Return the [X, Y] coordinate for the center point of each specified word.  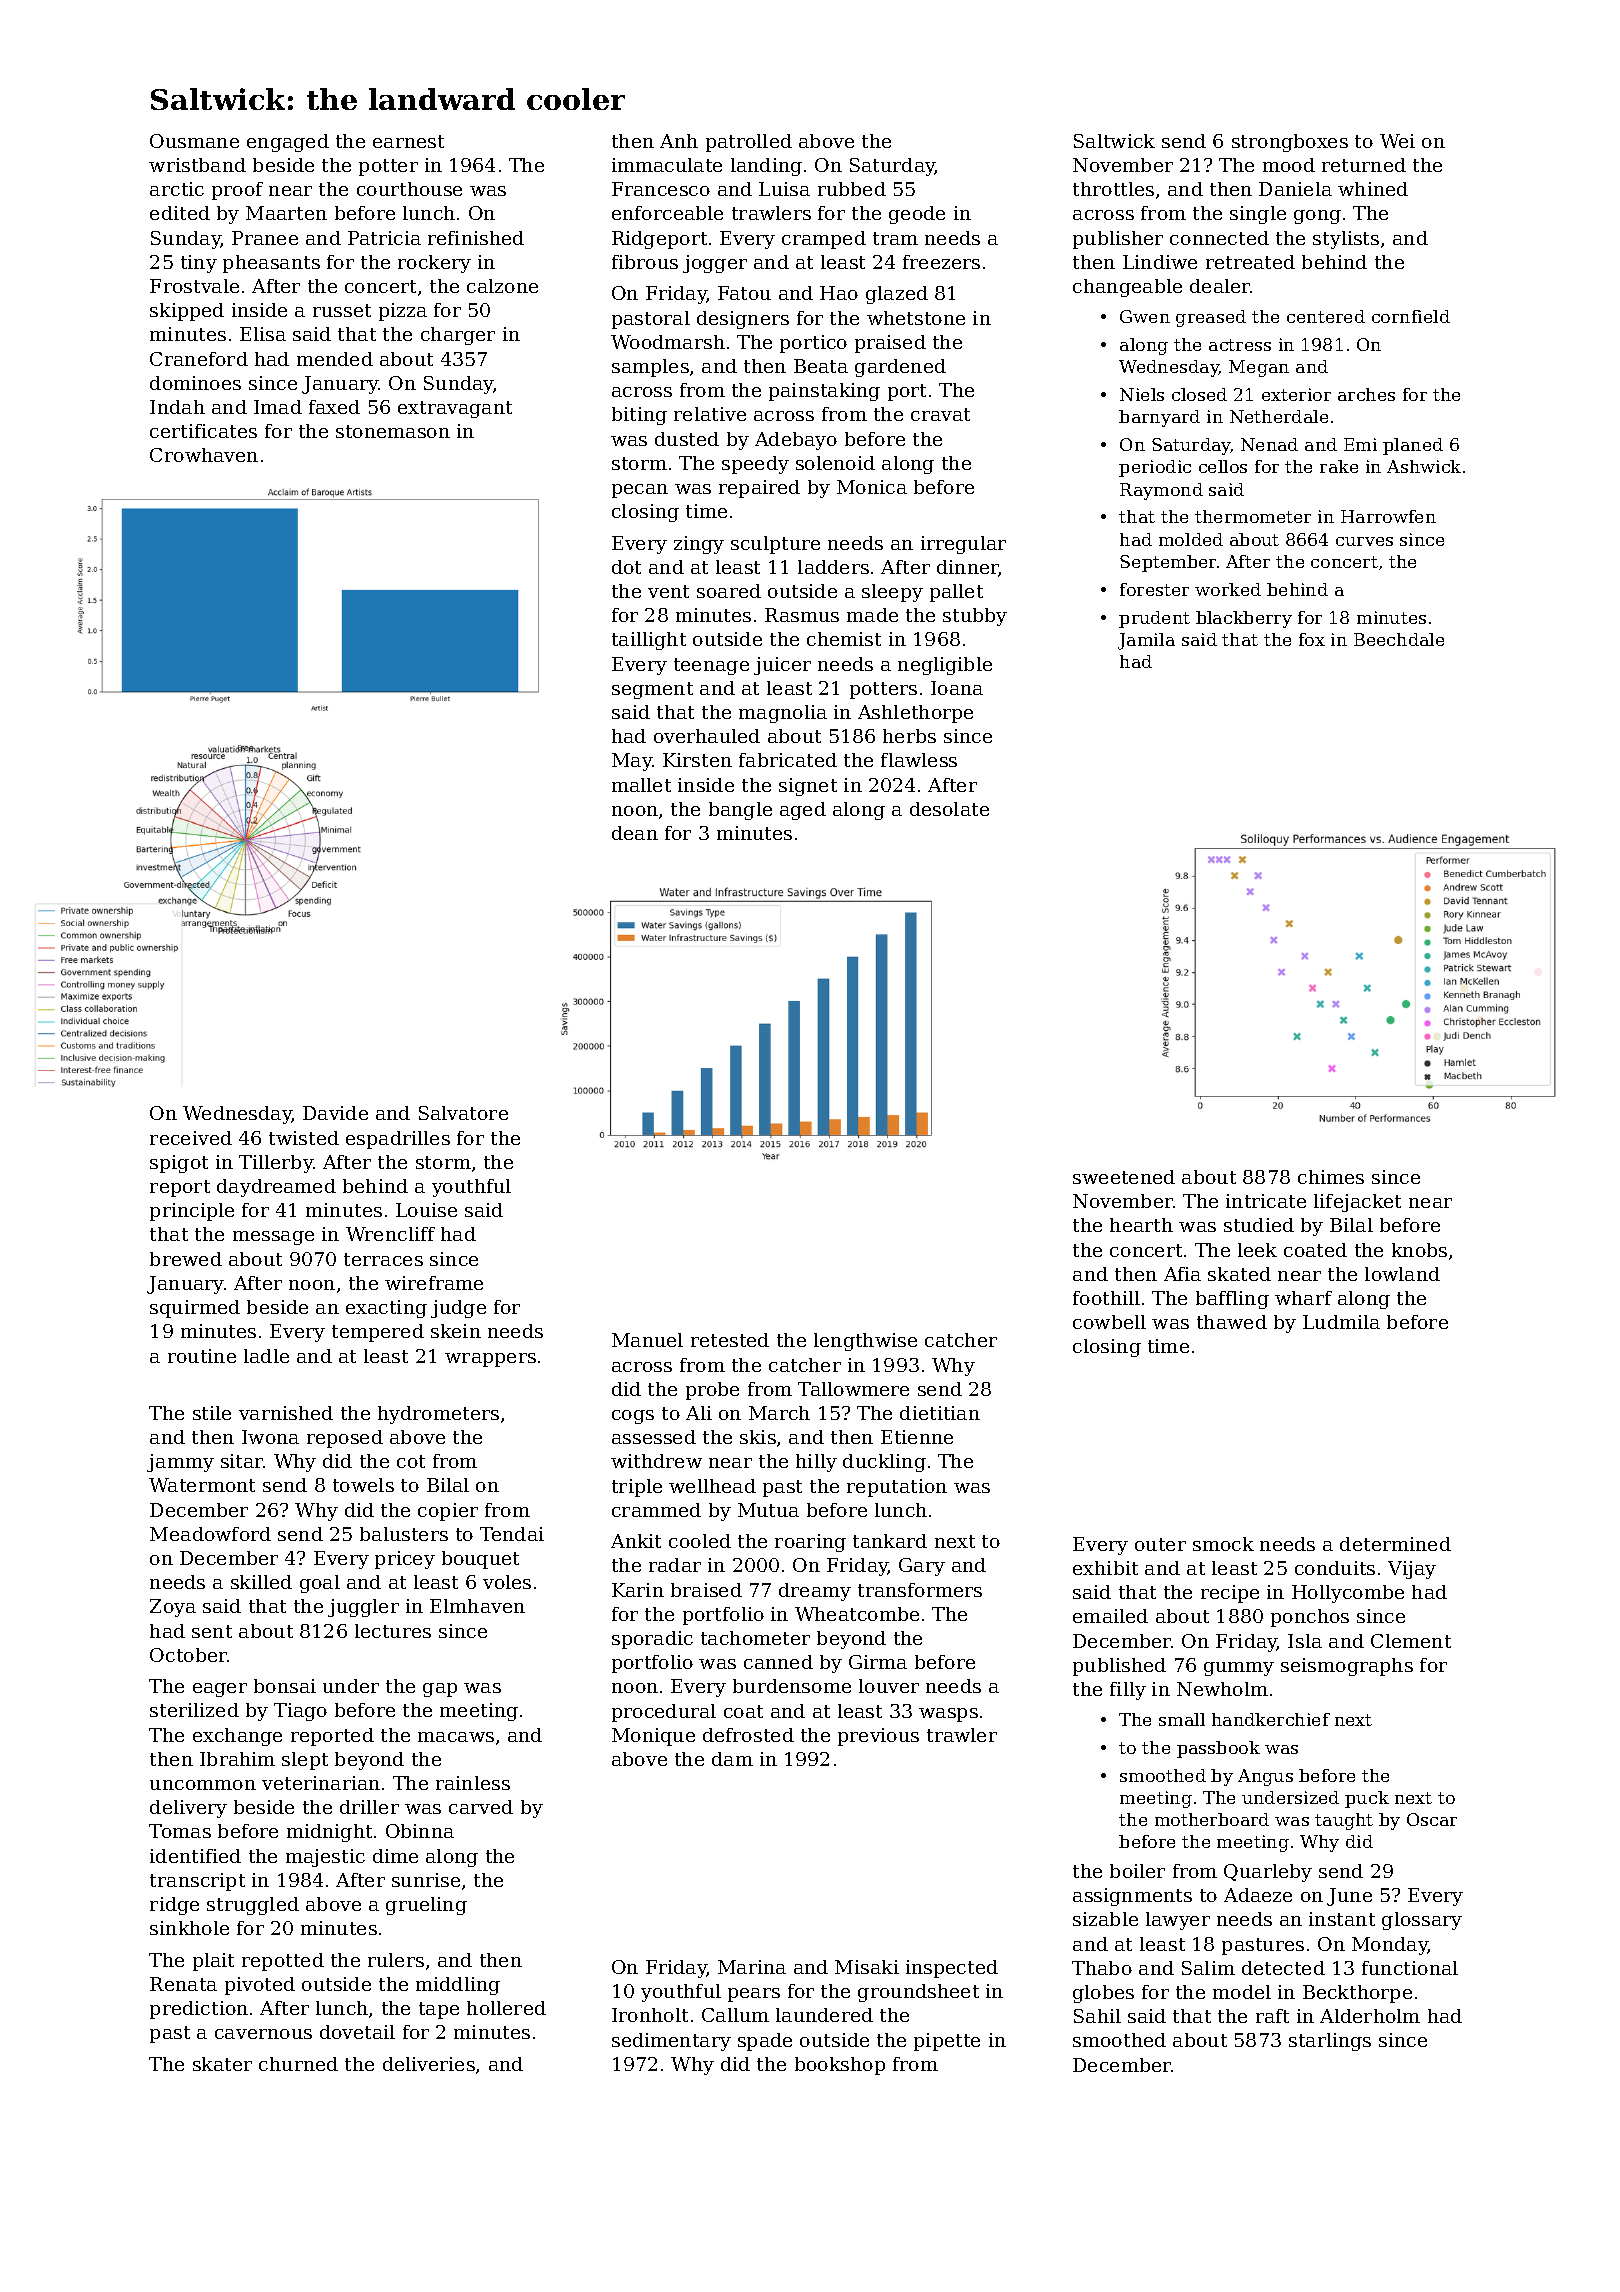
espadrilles [398, 1140]
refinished [476, 238]
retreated [1250, 262]
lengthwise [865, 1342]
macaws [456, 1737]
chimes [1331, 1177]
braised [706, 1590]
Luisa [784, 189]
